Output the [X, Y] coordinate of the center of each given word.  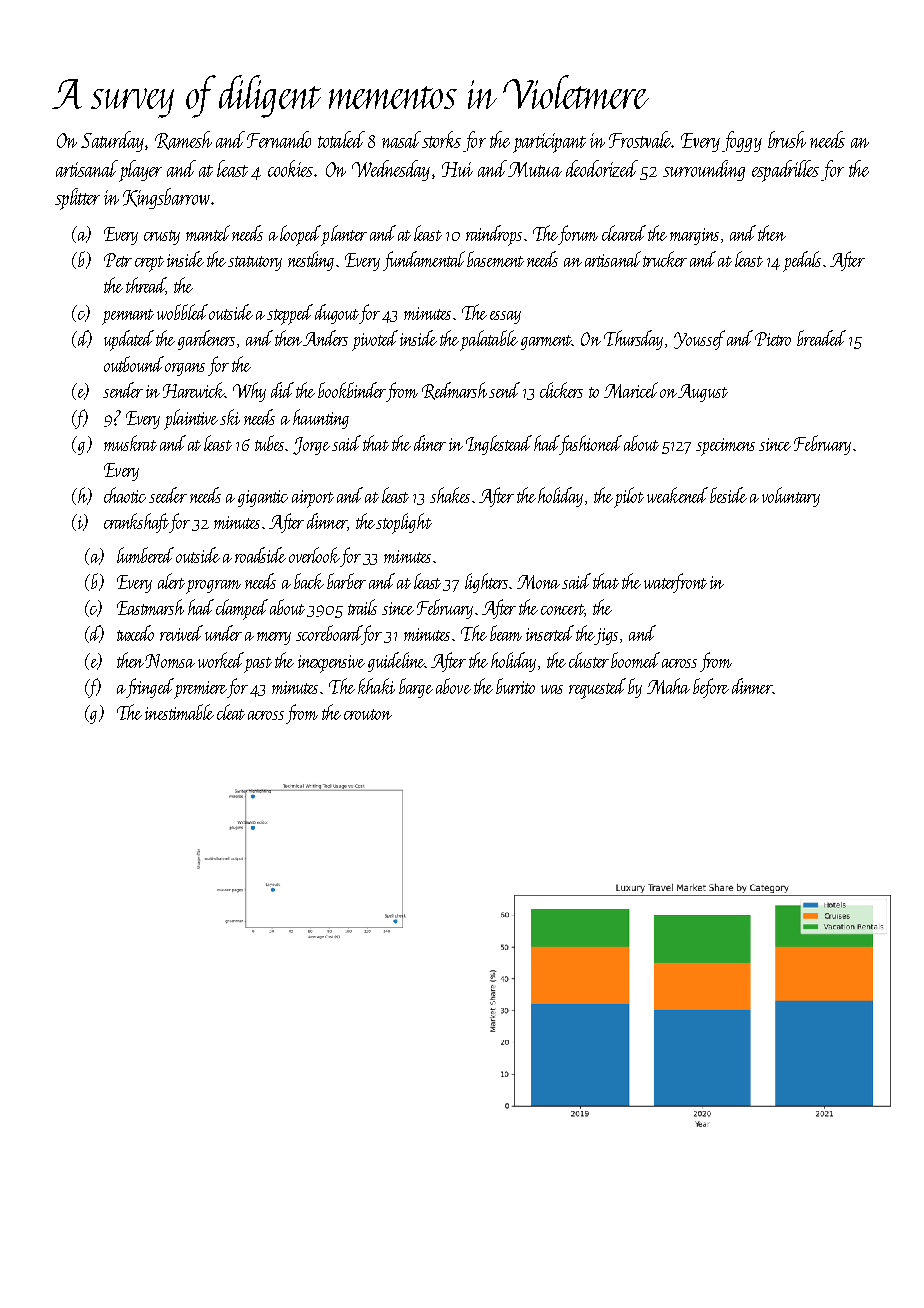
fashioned [591, 445]
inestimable [179, 712]
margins [694, 236]
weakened [677, 495]
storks [441, 139]
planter [344, 235]
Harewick [194, 390]
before [711, 688]
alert [171, 581]
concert [563, 610]
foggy [742, 141]
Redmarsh [454, 391]
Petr [118, 260]
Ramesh [183, 140]
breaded [821, 338]
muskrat [130, 443]
